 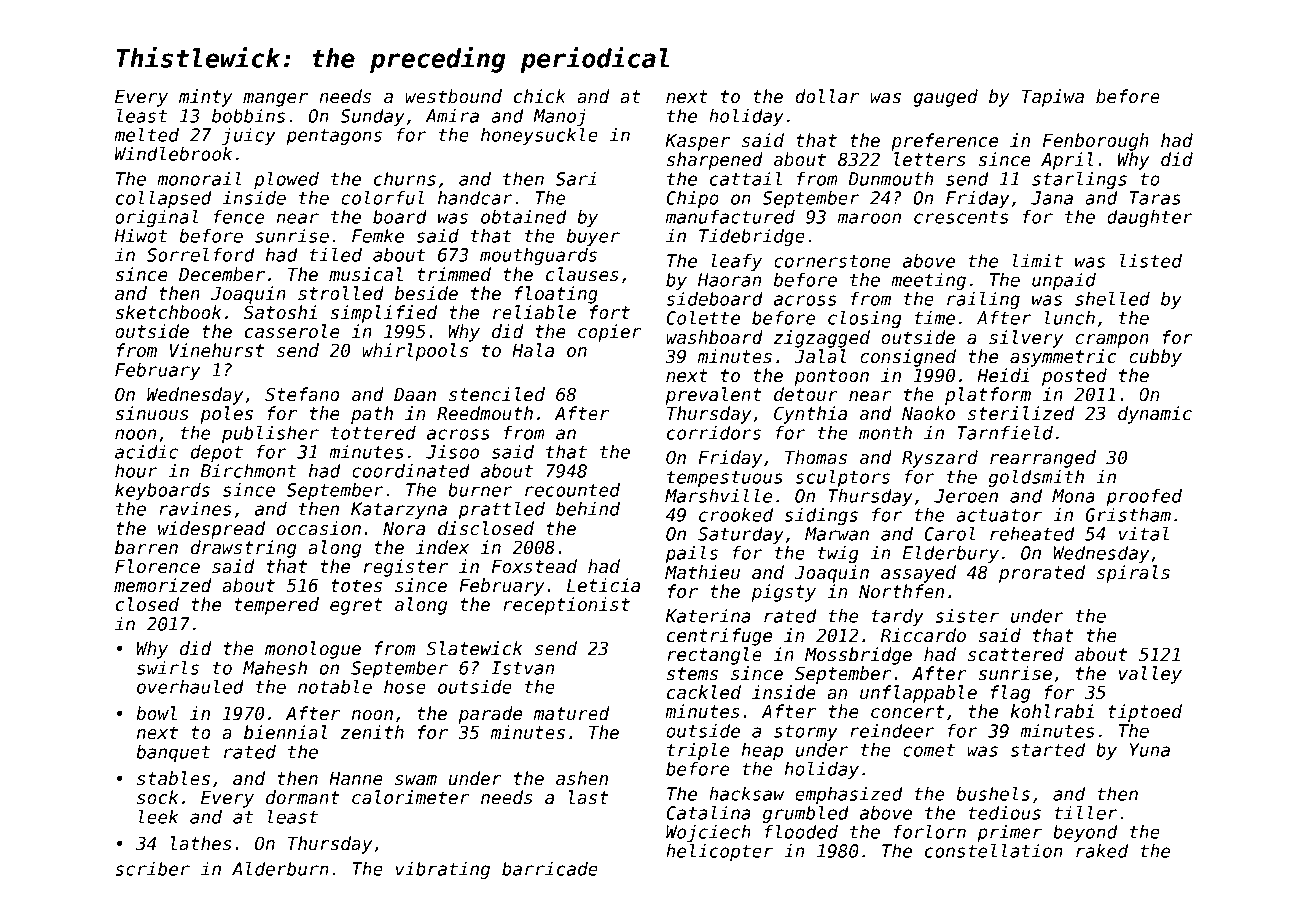 I want to click on Gristham, so click(x=1128, y=515).
